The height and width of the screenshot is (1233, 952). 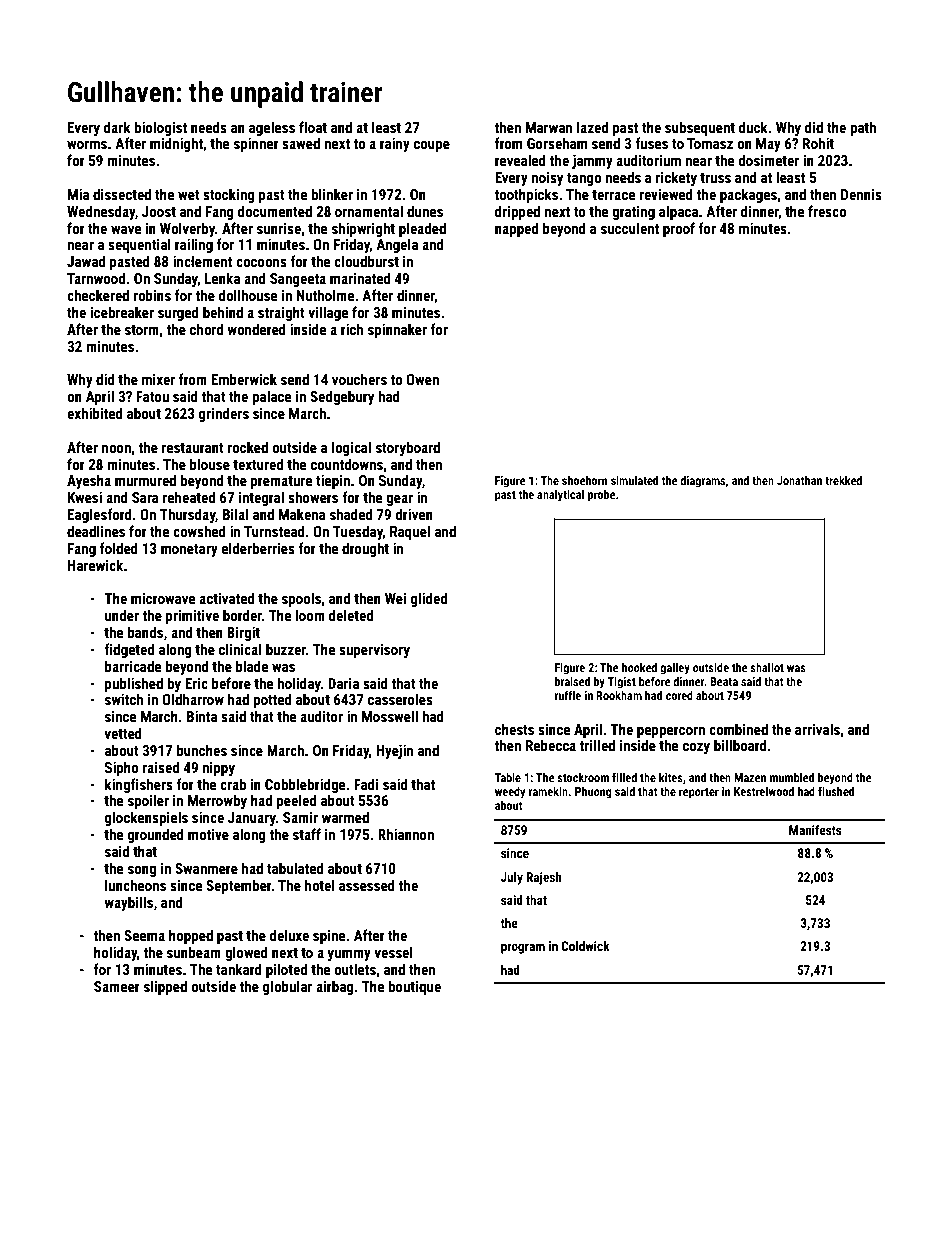 I want to click on fresco, so click(x=827, y=211).
